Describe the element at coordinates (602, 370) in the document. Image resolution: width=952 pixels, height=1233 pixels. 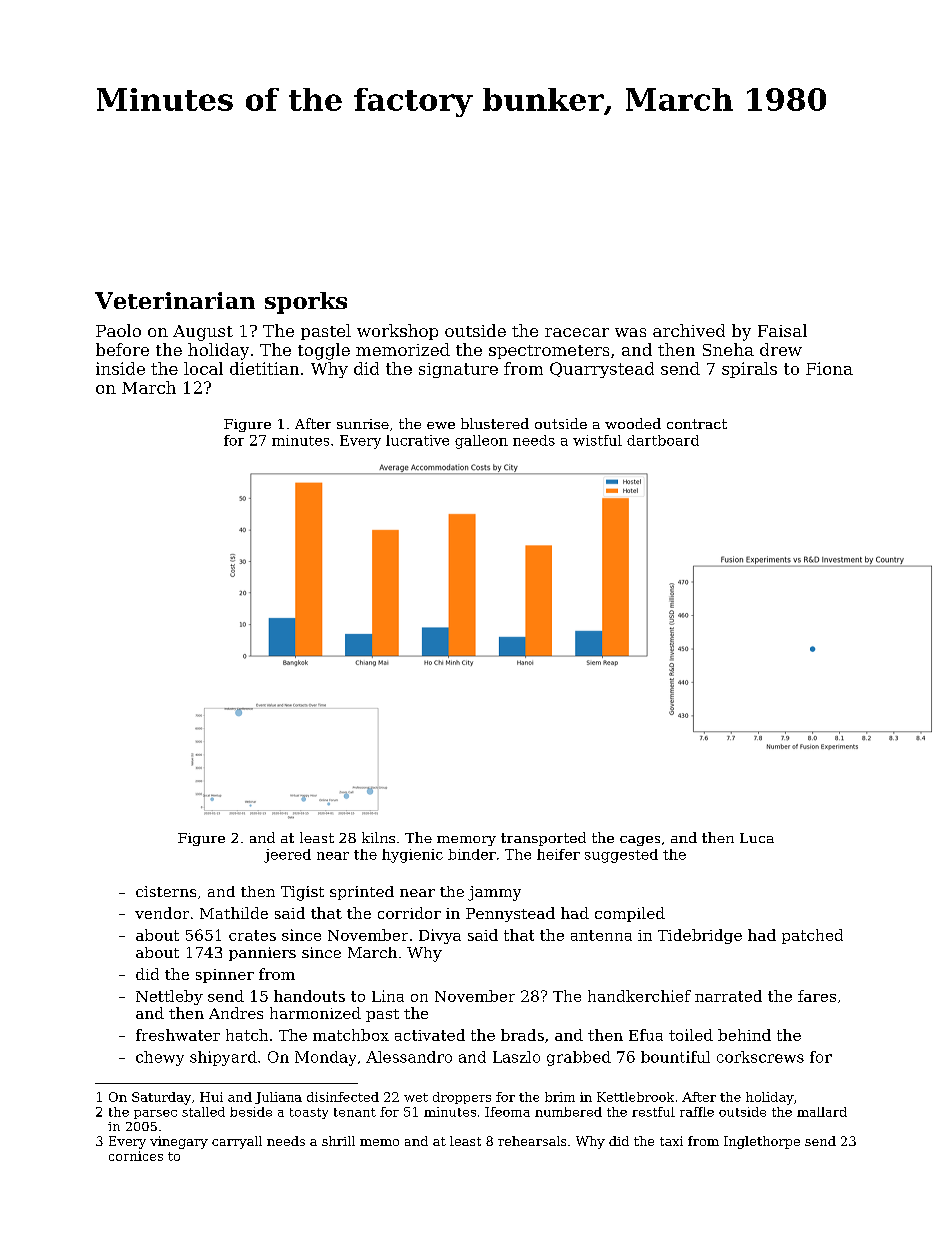
I see `Quarrystead` at that location.
